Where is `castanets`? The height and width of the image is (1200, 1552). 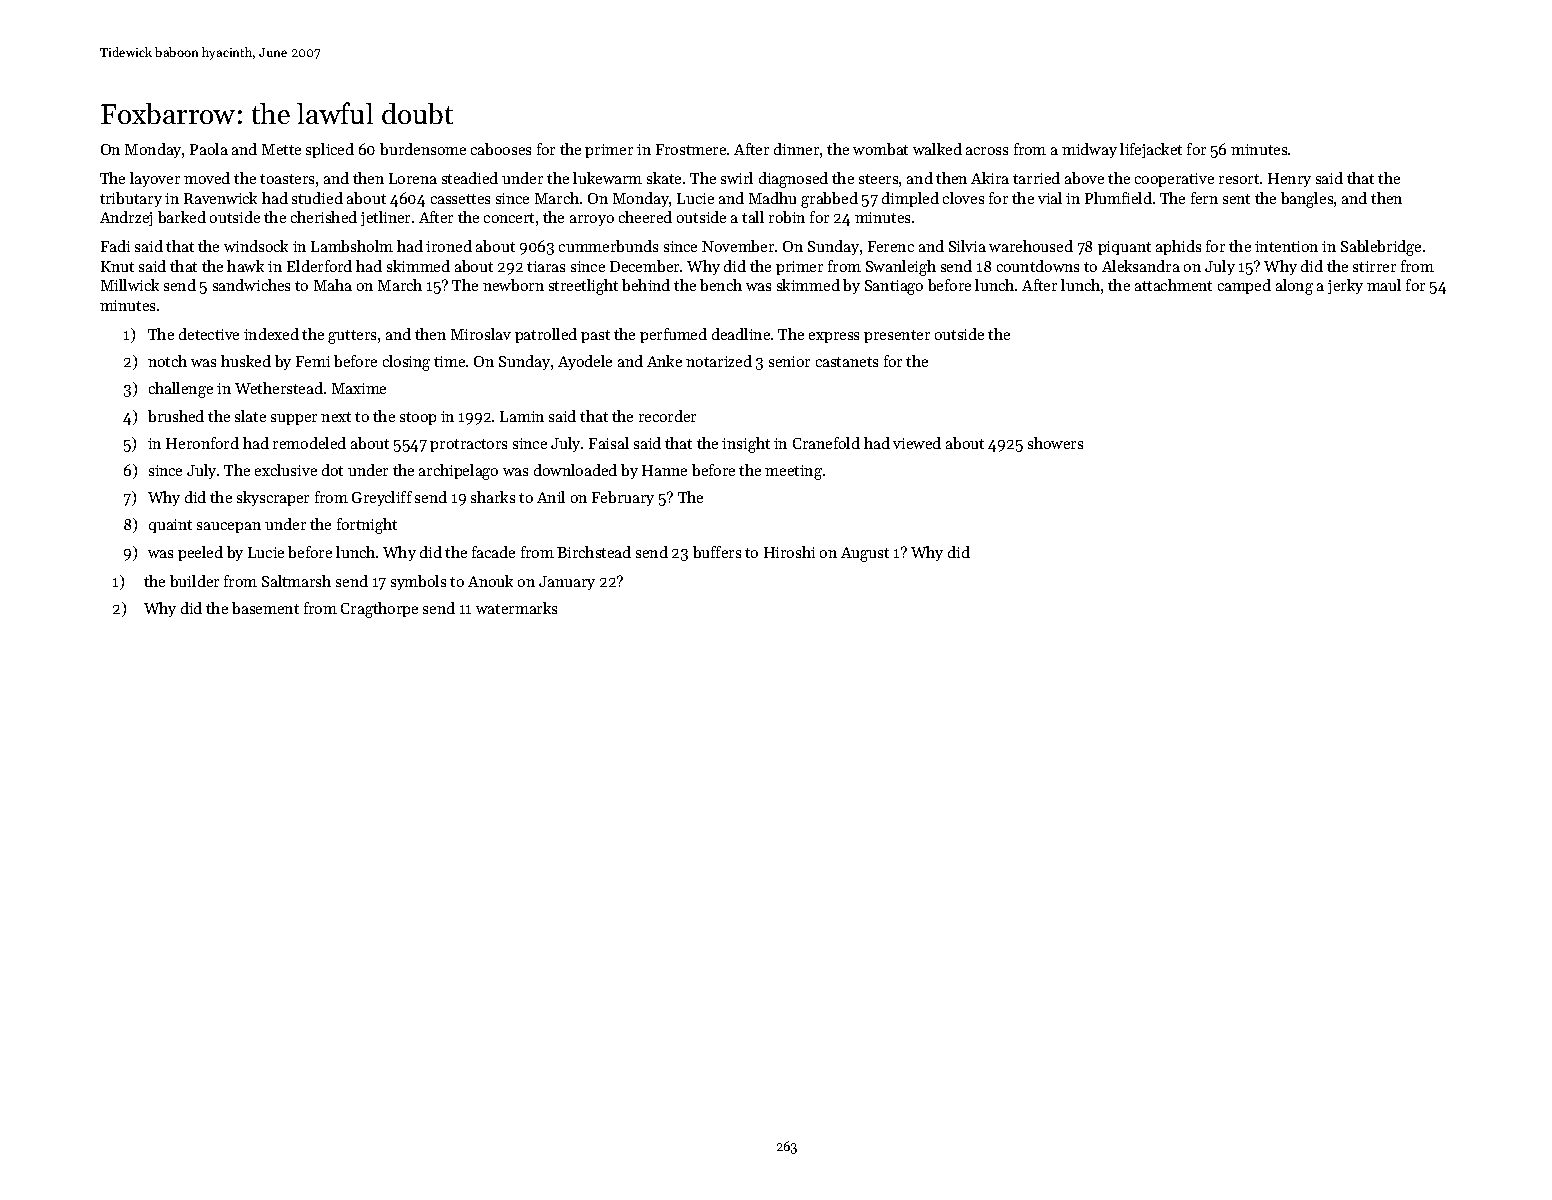
castanets is located at coordinates (847, 362).
